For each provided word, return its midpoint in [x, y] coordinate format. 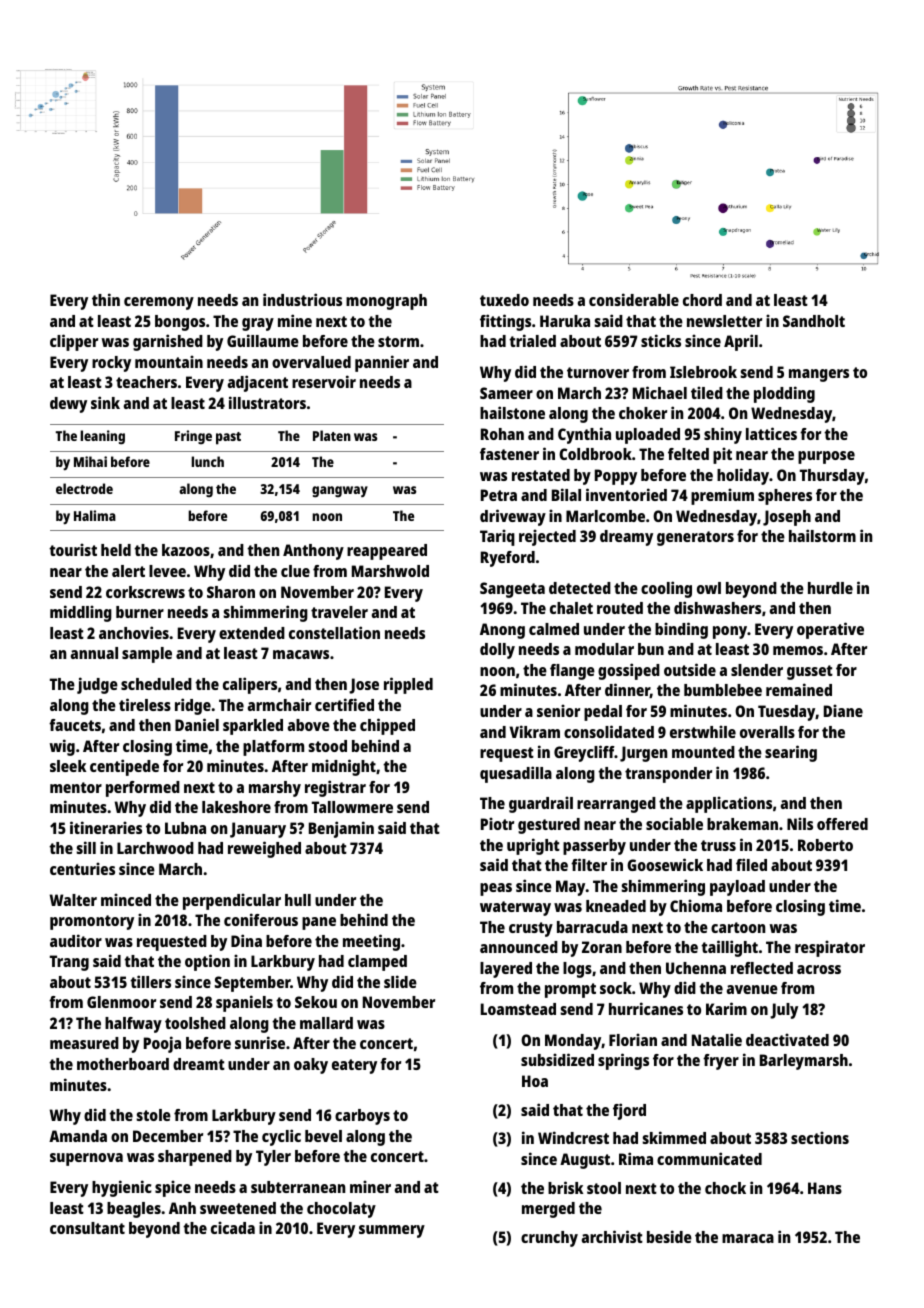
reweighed [264, 849]
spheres [785, 497]
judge [97, 685]
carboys [362, 1117]
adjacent [258, 383]
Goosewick [665, 864]
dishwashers [717, 607]
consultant [87, 1228]
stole [153, 1115]
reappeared [387, 552]
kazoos [186, 550]
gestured [549, 826]
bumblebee [723, 690]
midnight [344, 767]
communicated [709, 1158]
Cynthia [584, 435]
